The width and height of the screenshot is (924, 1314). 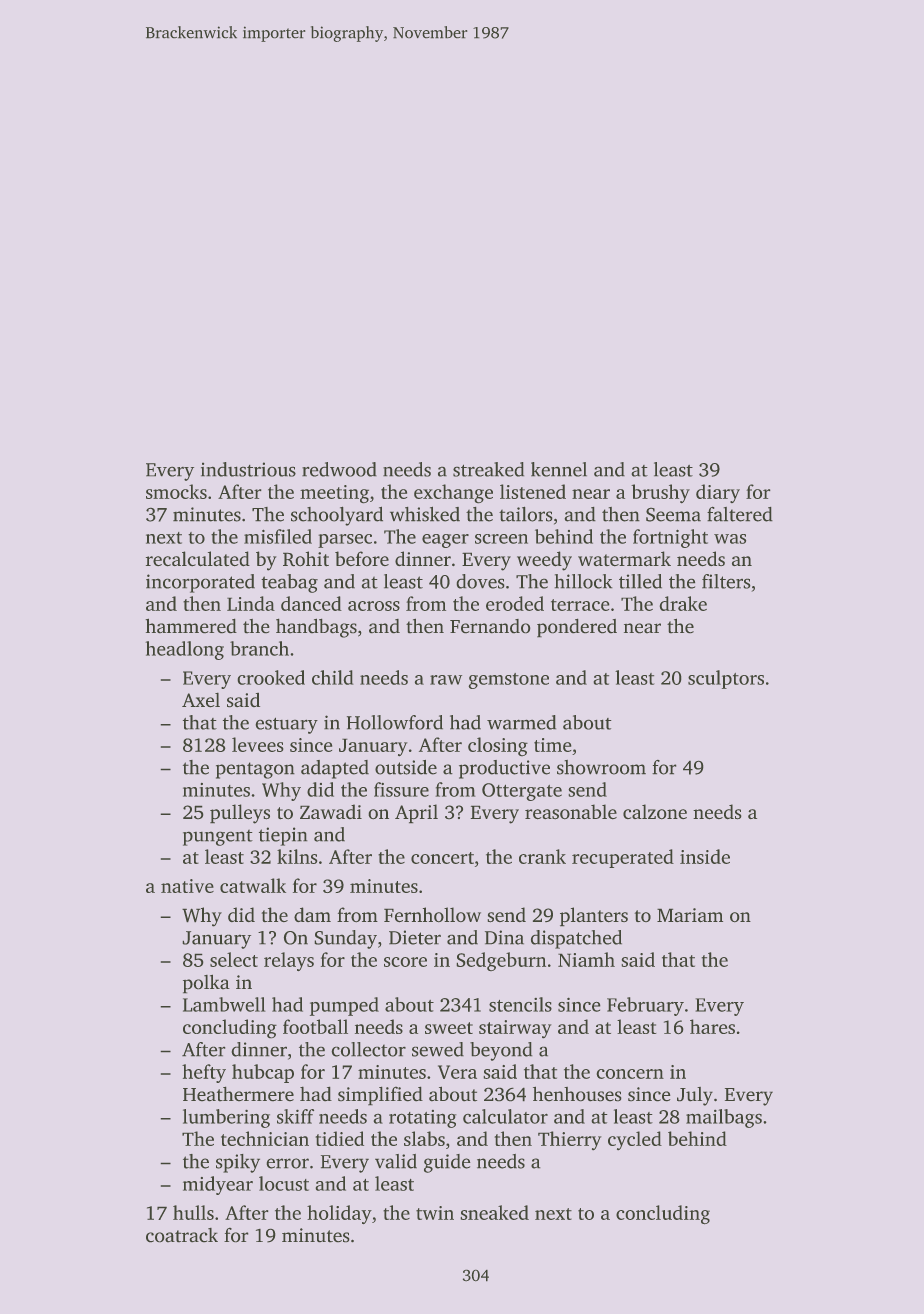 I want to click on estuary, so click(x=286, y=725).
